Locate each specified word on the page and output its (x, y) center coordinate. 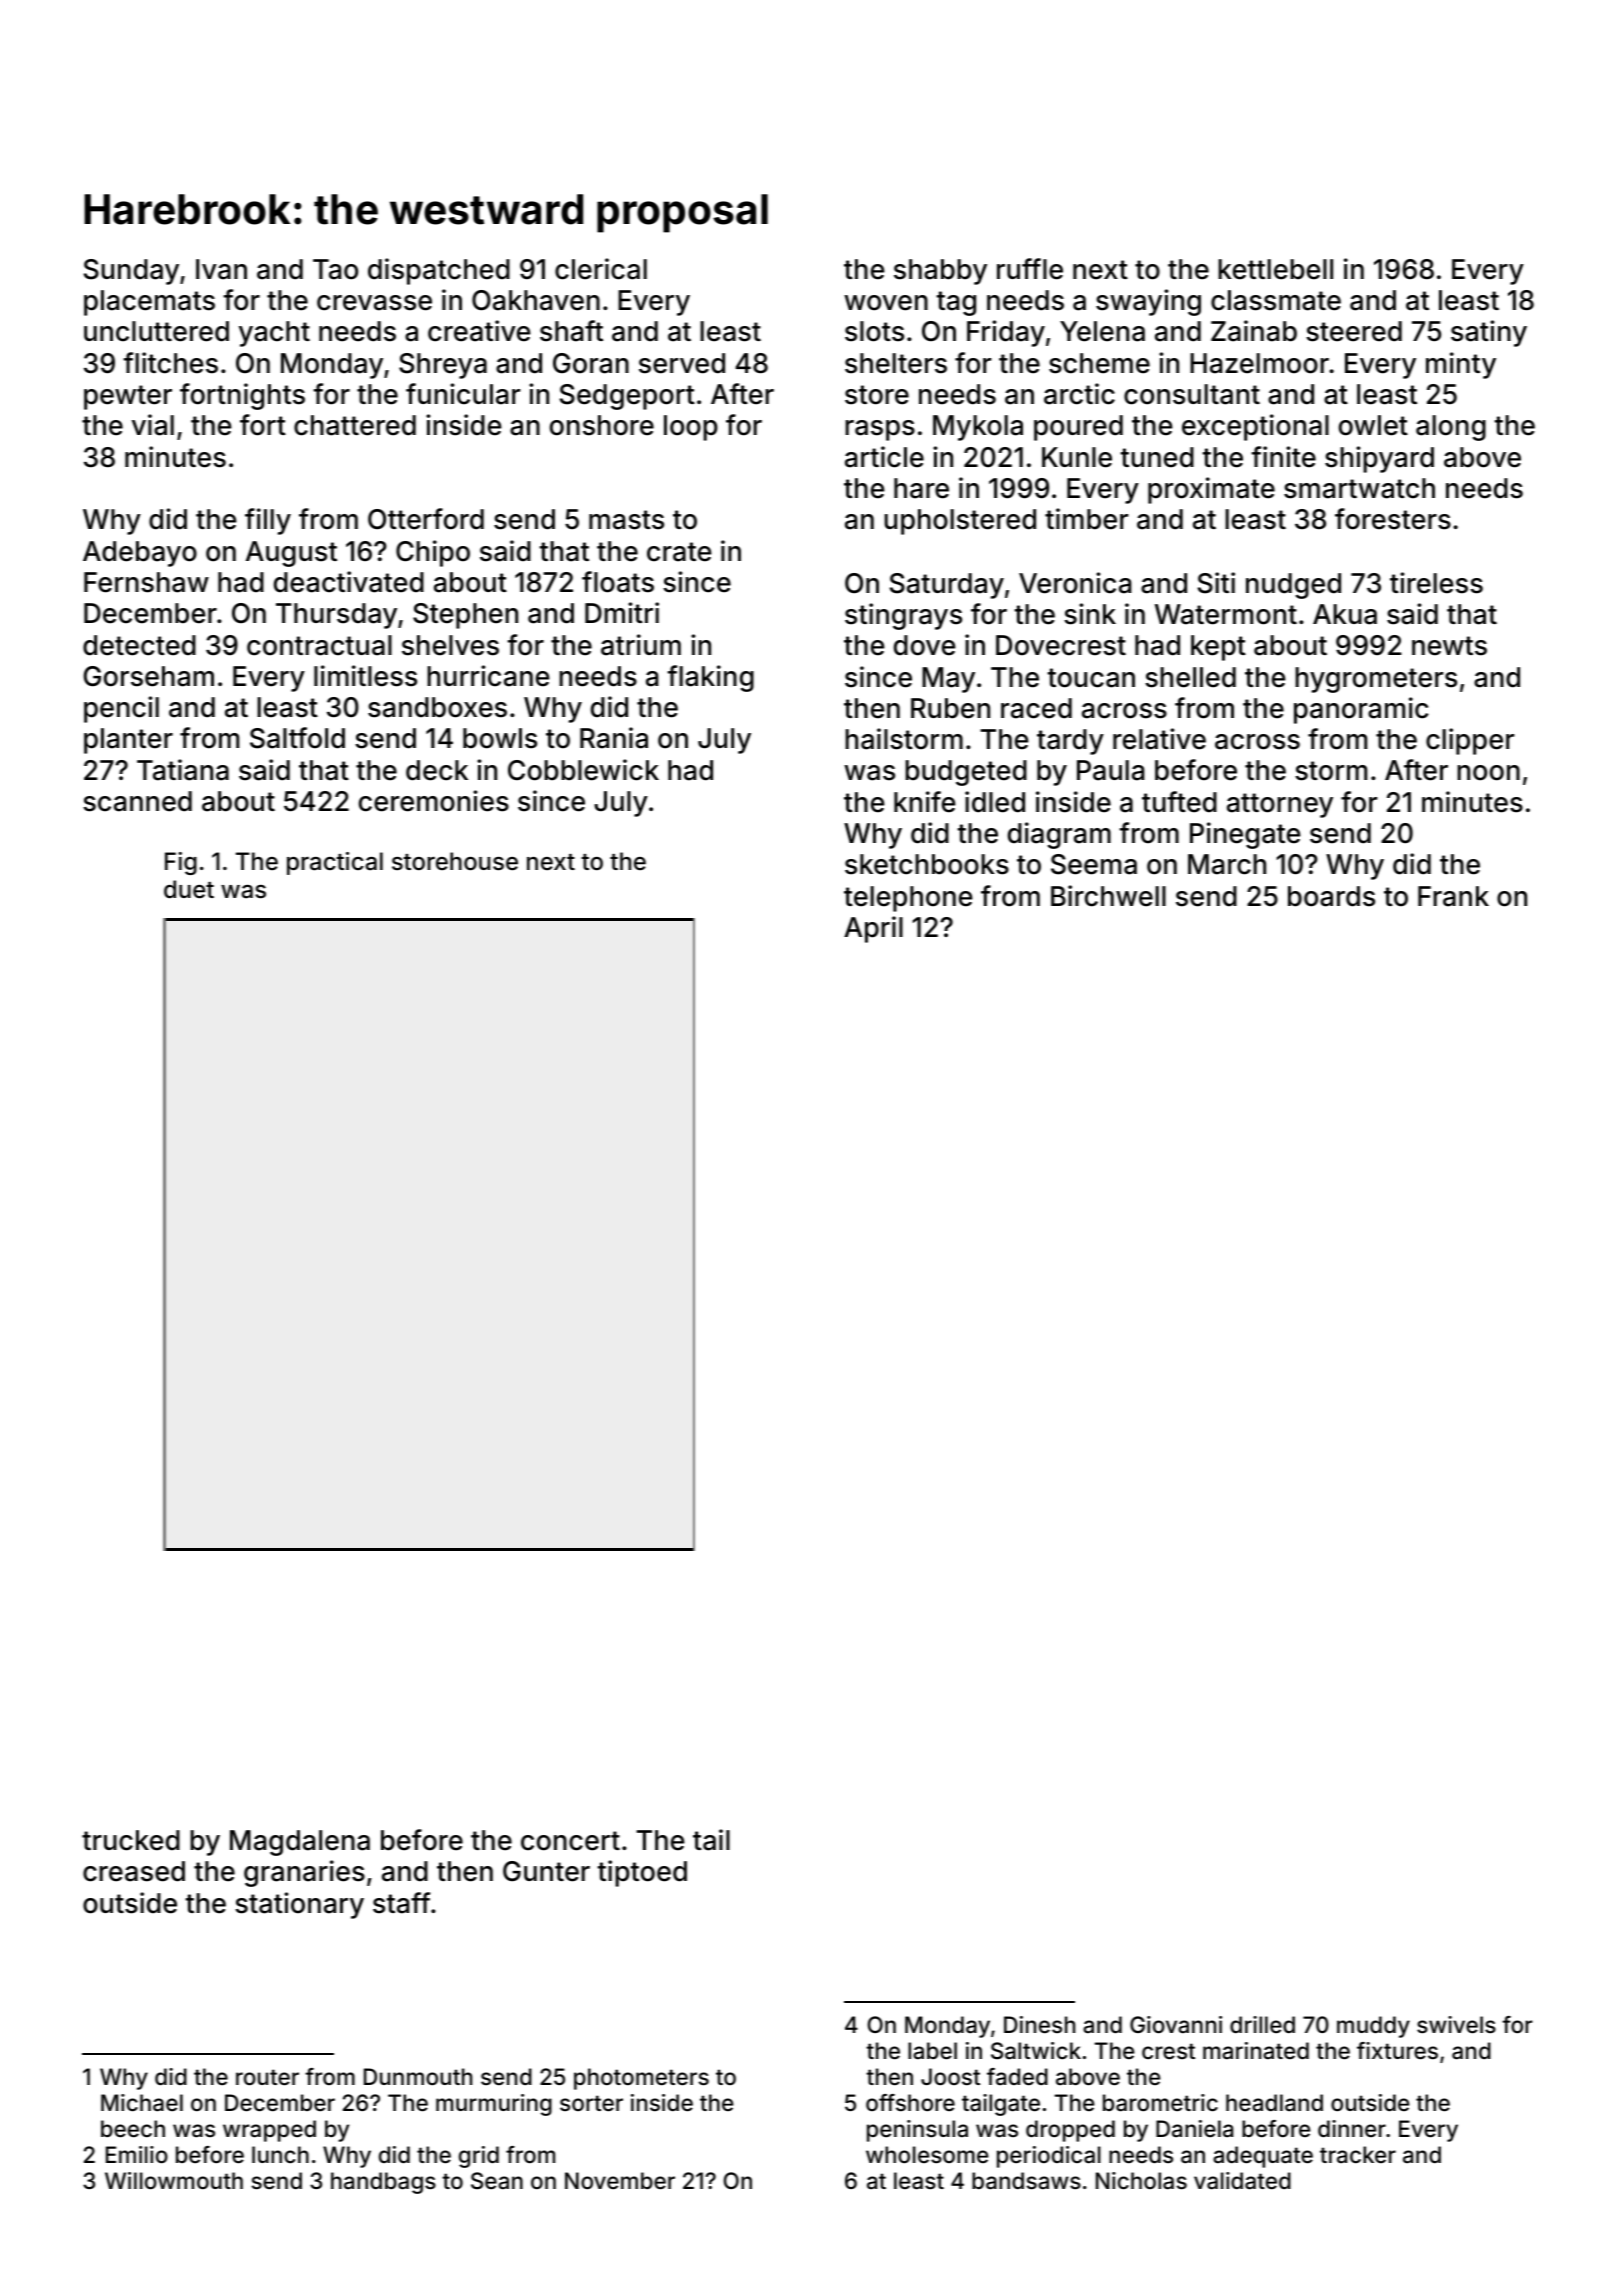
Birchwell (1108, 896)
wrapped (269, 2131)
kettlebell (1275, 269)
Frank (1453, 896)
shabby (940, 272)
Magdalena (300, 1843)
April (873, 929)
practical (335, 863)
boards (1331, 896)
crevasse (374, 303)
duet (189, 889)
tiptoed (642, 1873)
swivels (1456, 2025)
